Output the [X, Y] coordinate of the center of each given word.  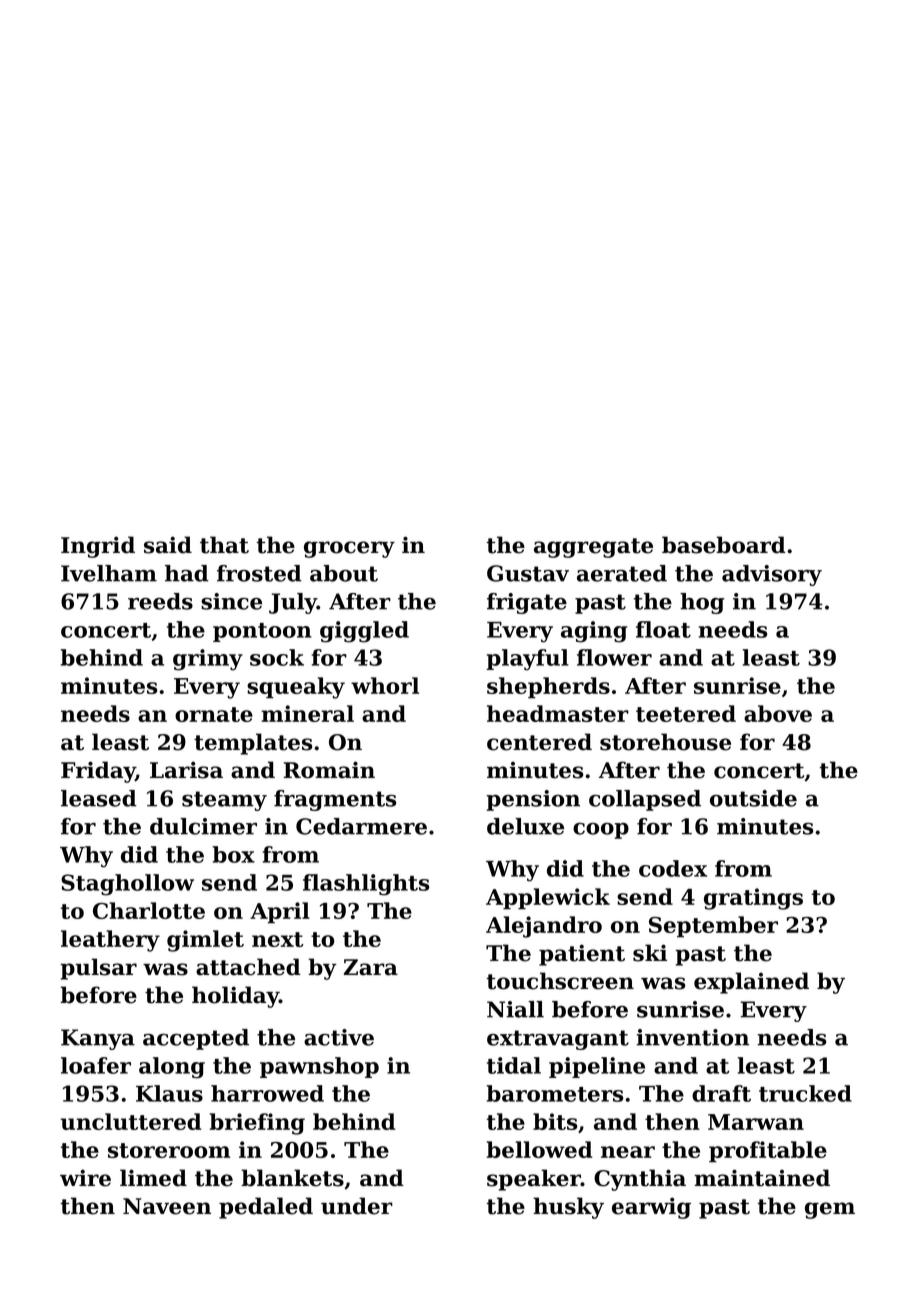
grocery [349, 549]
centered [539, 742]
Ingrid [98, 547]
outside [753, 798]
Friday [98, 772]
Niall [515, 1009]
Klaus [169, 1093]
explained [751, 983]
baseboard [724, 545]
